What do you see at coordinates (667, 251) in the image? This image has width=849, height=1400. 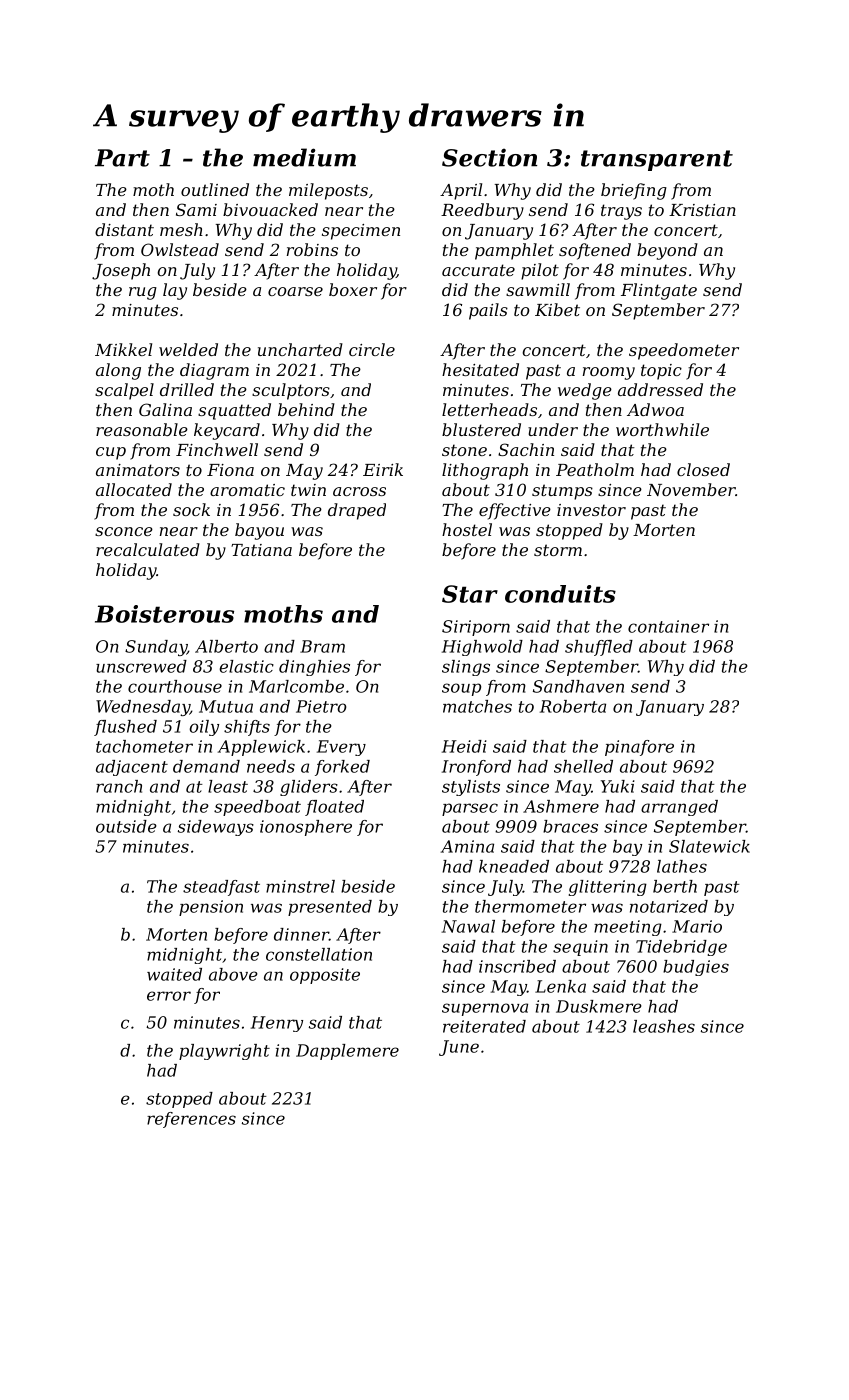 I see `beyond` at bounding box center [667, 251].
